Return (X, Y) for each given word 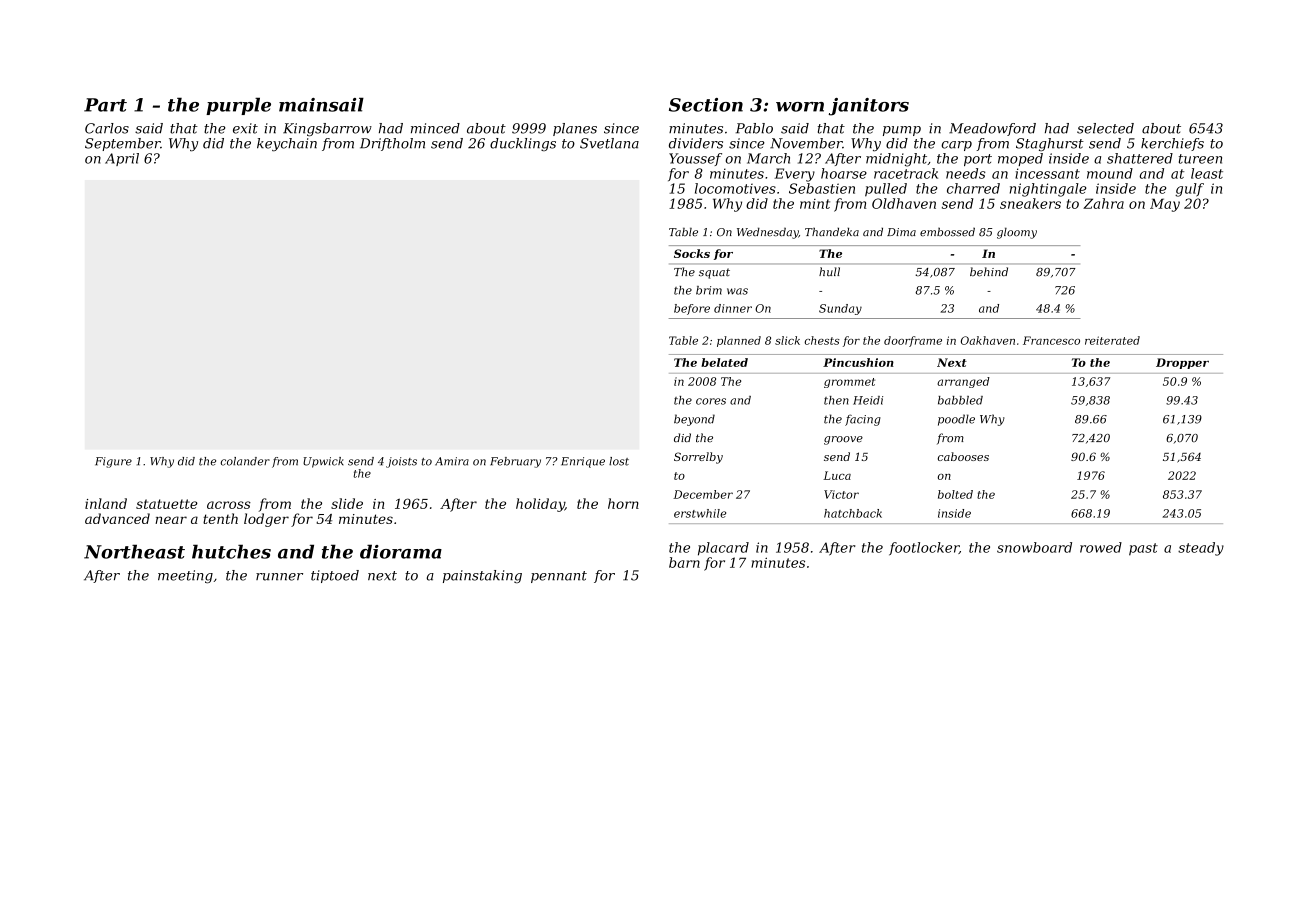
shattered (1140, 158)
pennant (559, 577)
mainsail (321, 104)
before (692, 309)
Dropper (1182, 363)
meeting (185, 576)
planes (575, 129)
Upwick (323, 462)
